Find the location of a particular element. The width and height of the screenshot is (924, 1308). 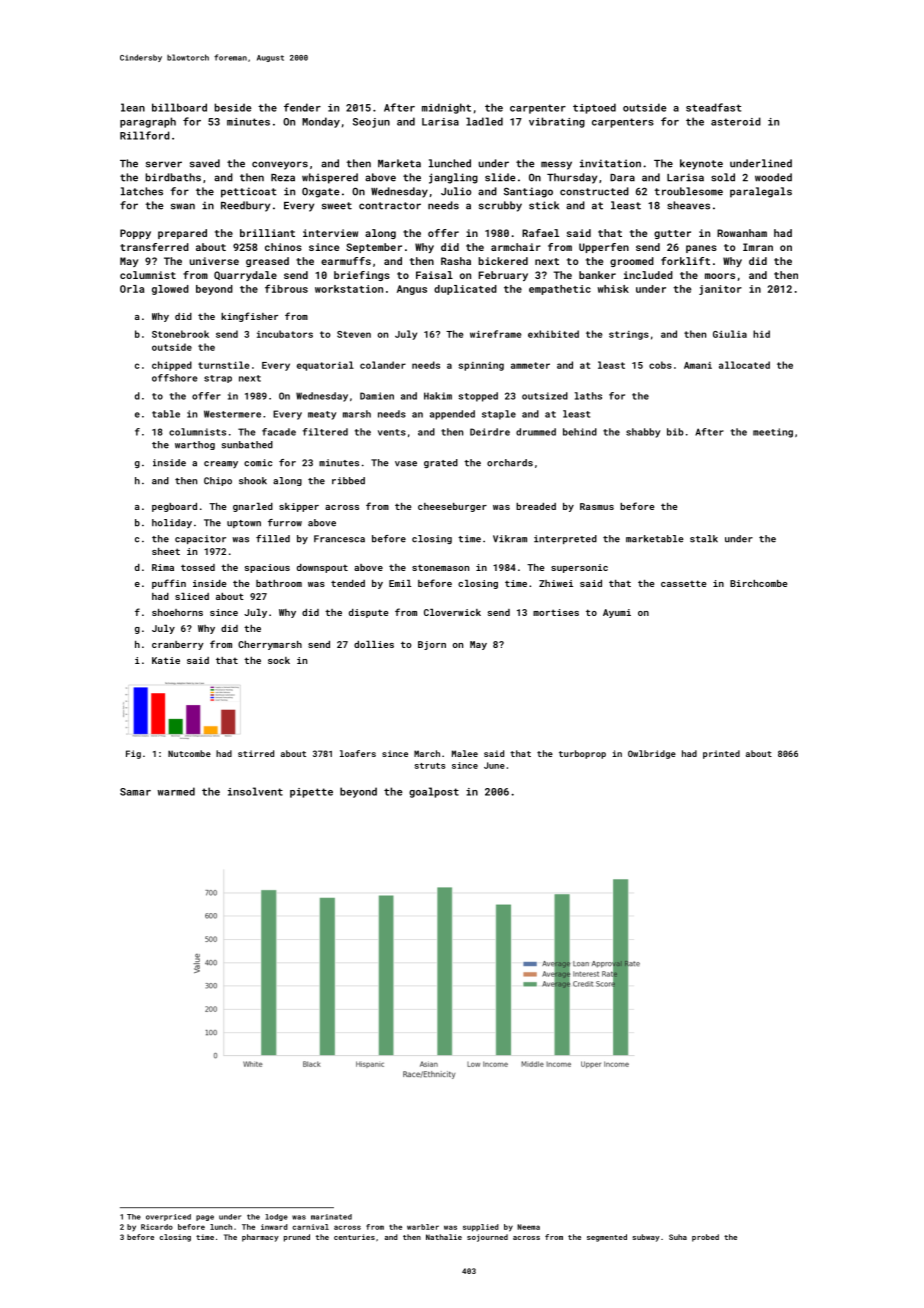

vibrating is located at coordinates (557, 122).
